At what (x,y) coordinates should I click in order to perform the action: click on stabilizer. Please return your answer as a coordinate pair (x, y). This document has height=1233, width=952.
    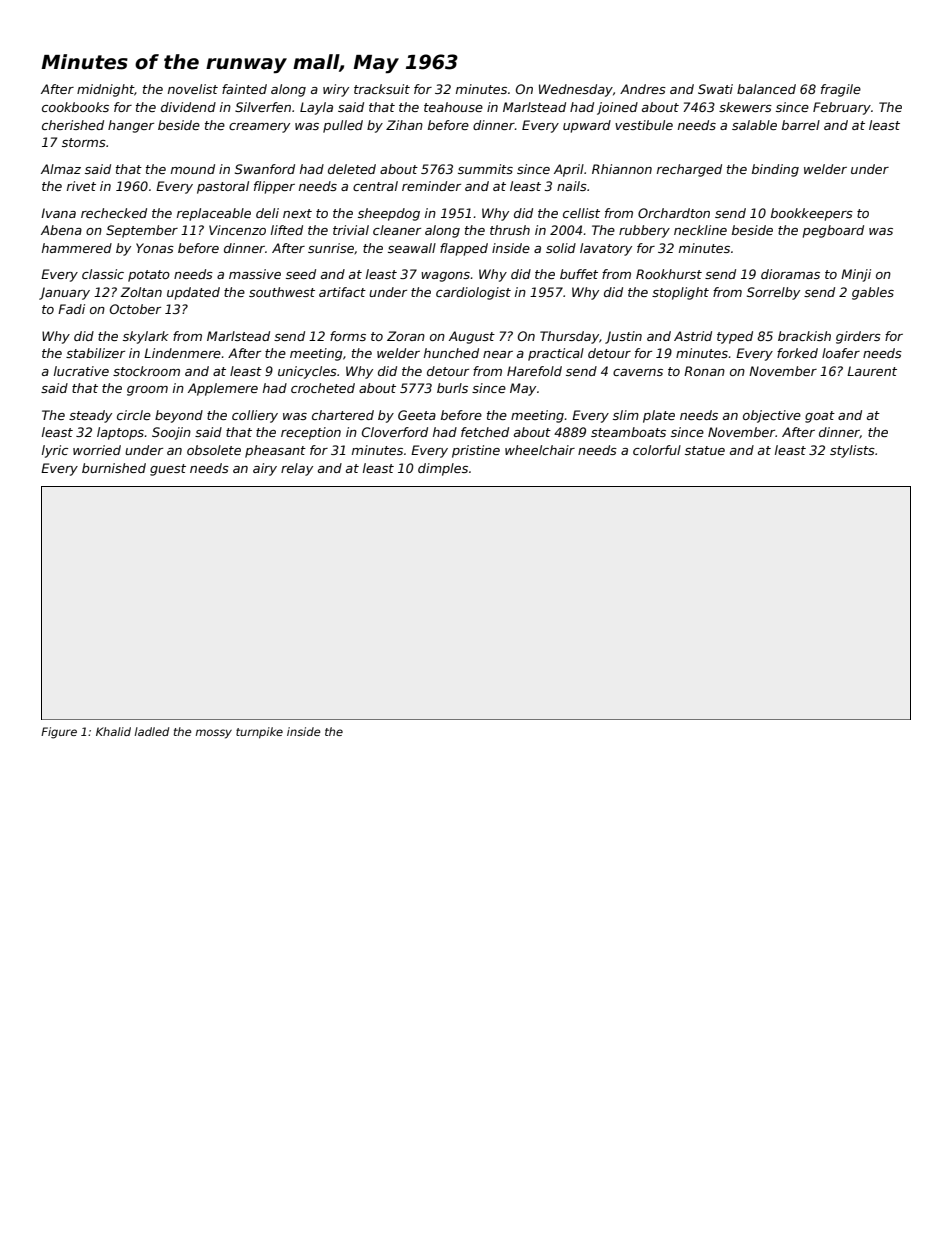
    Looking at the image, I should click on (95, 353).
